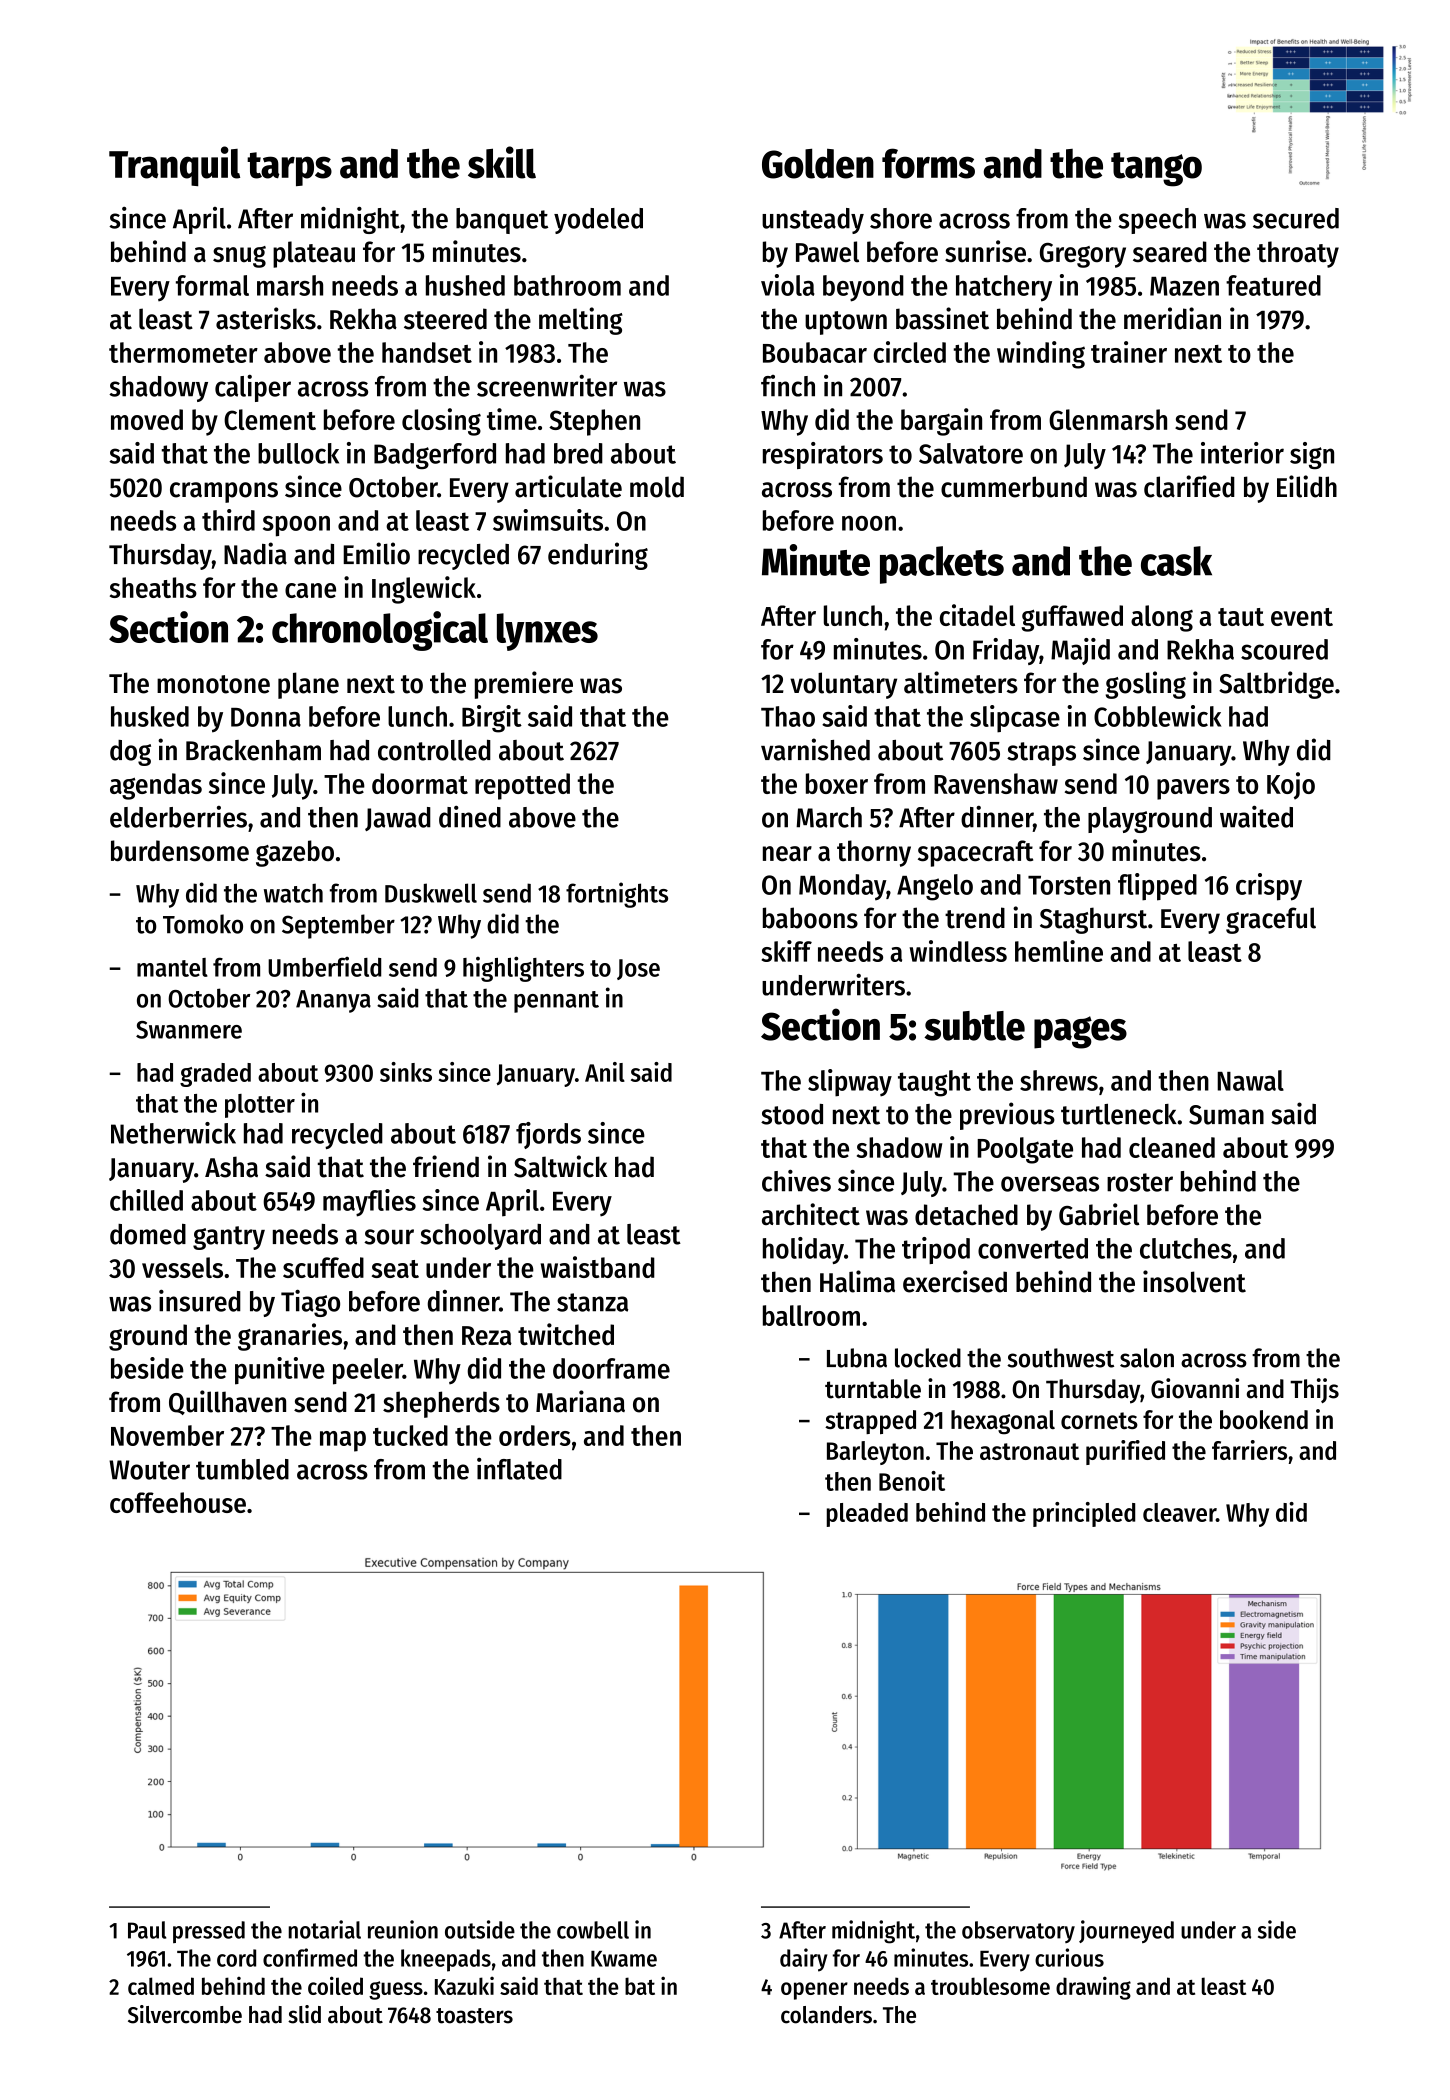 The width and height of the screenshot is (1450, 2100). What do you see at coordinates (535, 1435) in the screenshot?
I see `orders` at bounding box center [535, 1435].
